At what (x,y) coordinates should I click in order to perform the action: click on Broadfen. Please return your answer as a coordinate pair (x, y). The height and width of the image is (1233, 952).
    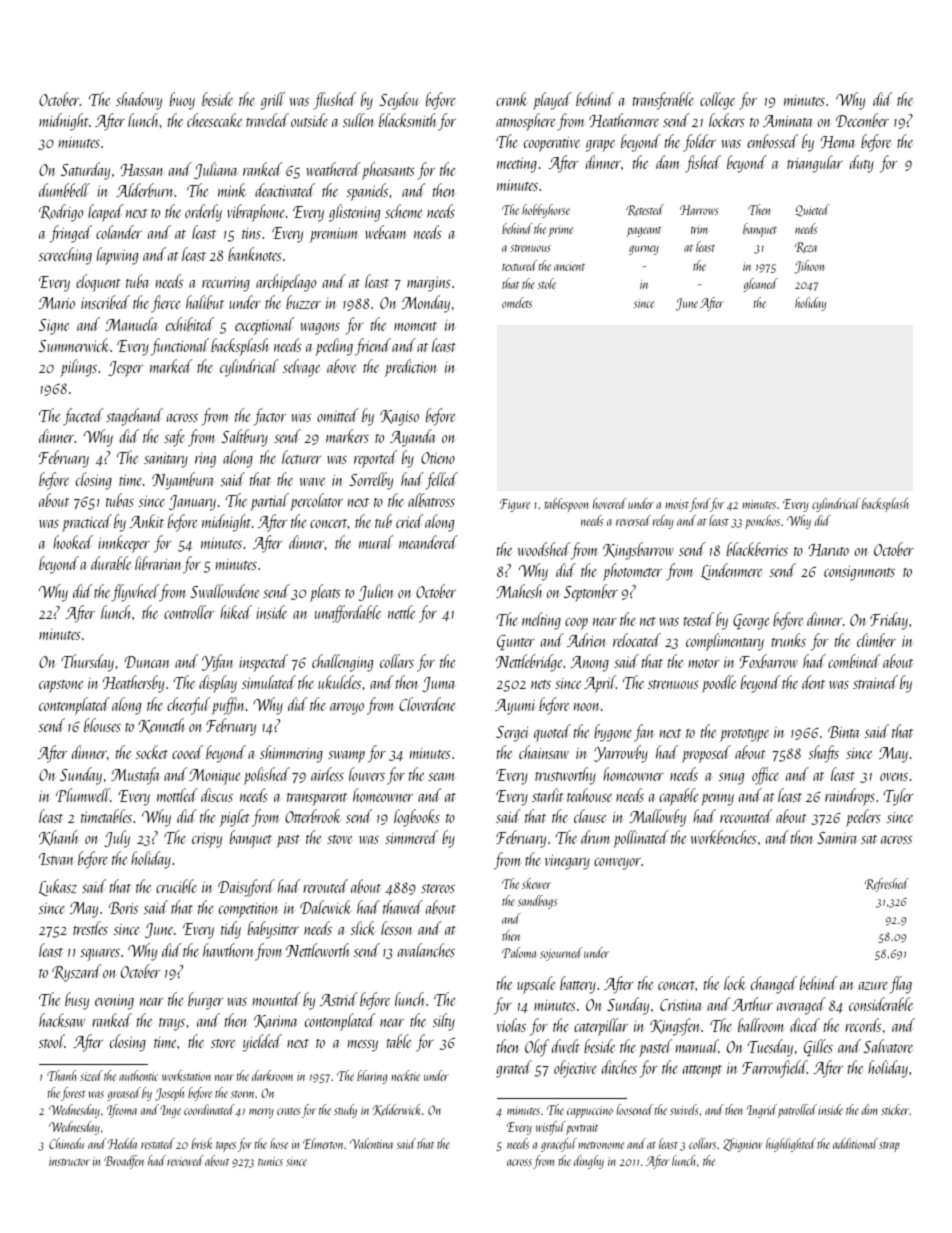
    Looking at the image, I should click on (124, 1162).
